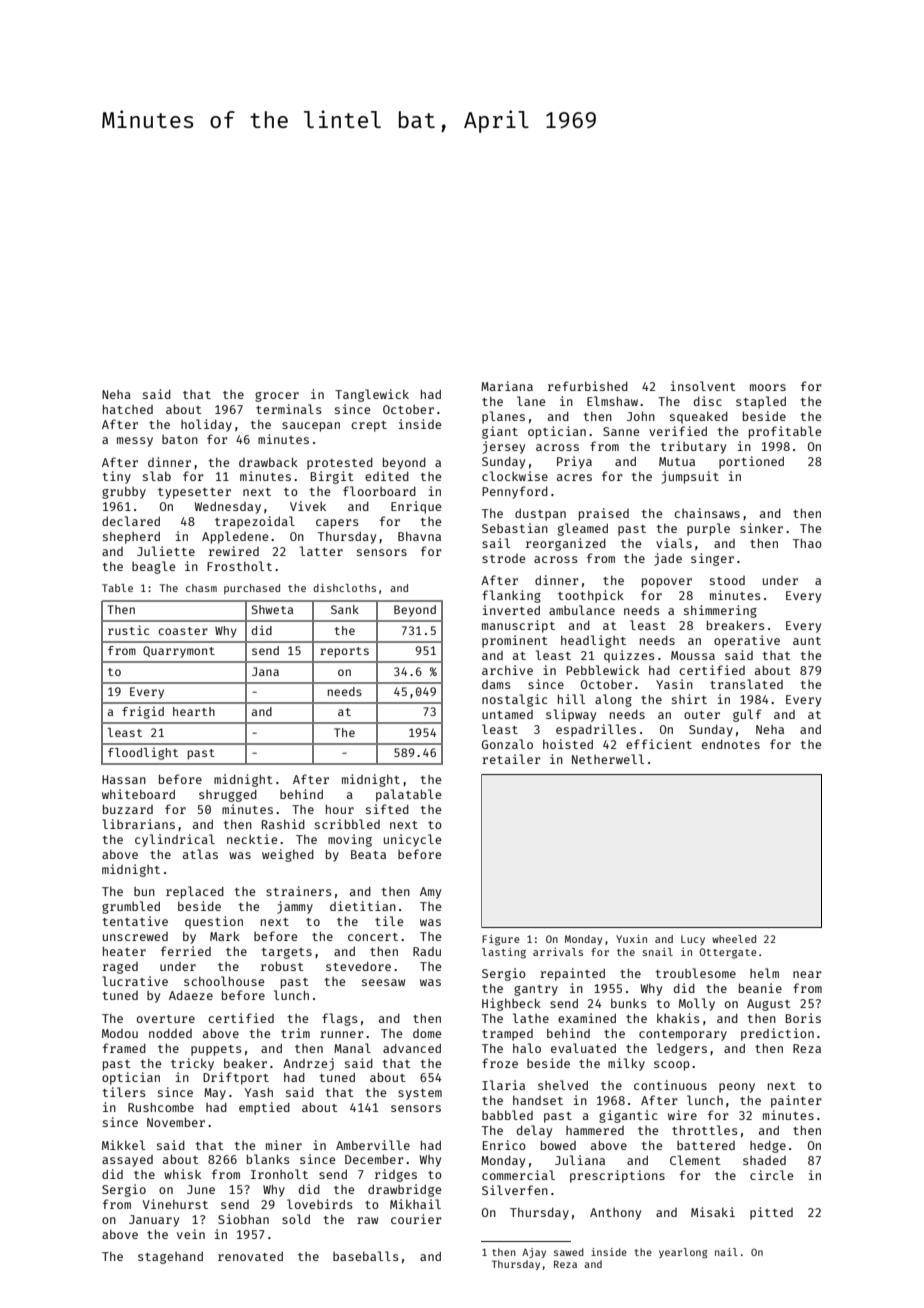 The width and height of the screenshot is (924, 1308). What do you see at coordinates (340, 464) in the screenshot?
I see `protested` at bounding box center [340, 464].
